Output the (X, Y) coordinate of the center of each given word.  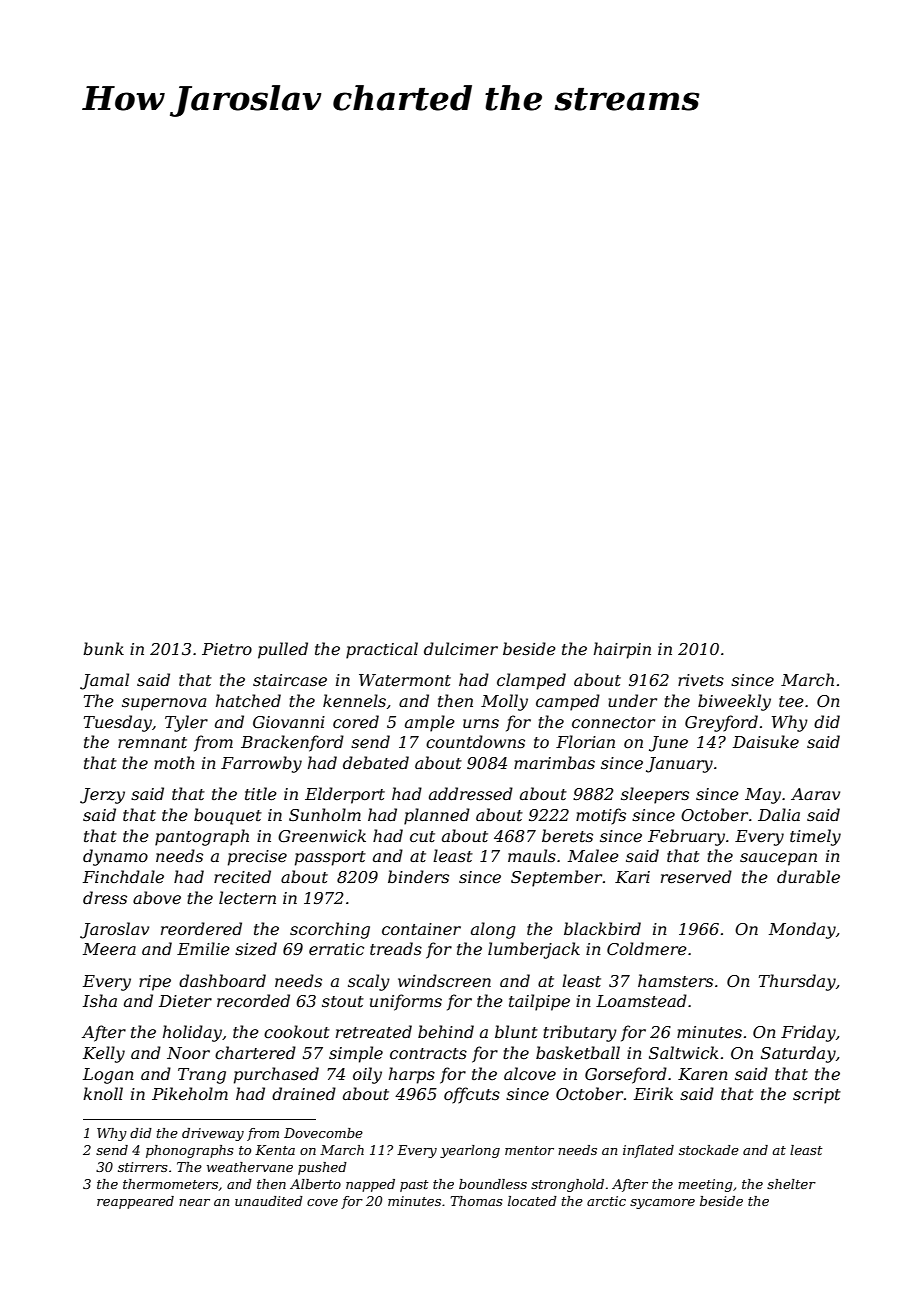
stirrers (143, 1167)
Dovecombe (323, 1133)
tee (791, 701)
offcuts (472, 1095)
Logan (108, 1076)
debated (376, 762)
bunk (103, 648)
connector (613, 722)
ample (430, 723)
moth (174, 762)
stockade (709, 1150)
